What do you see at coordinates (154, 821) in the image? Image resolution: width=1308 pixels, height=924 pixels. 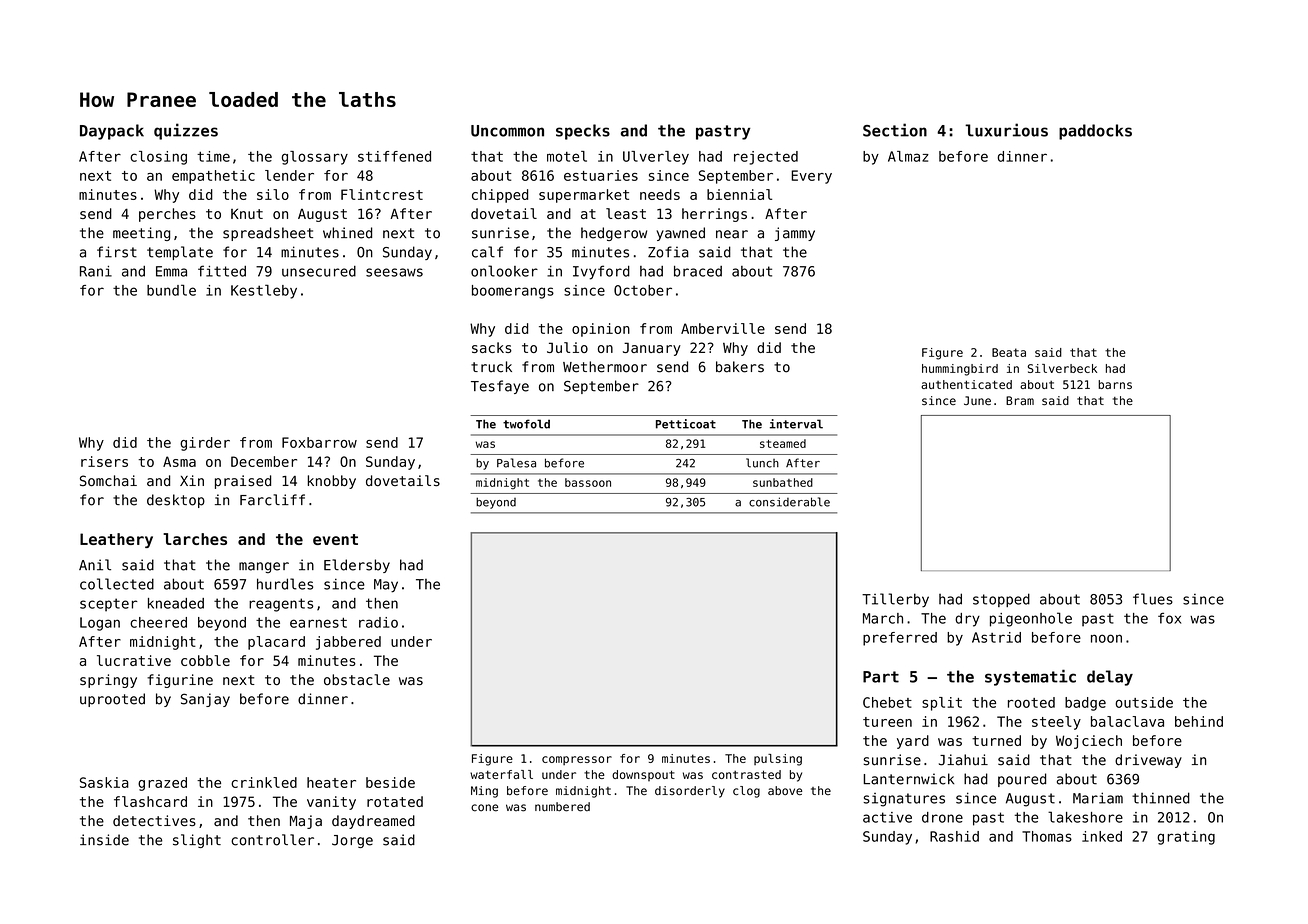 I see `detectives` at bounding box center [154, 821].
